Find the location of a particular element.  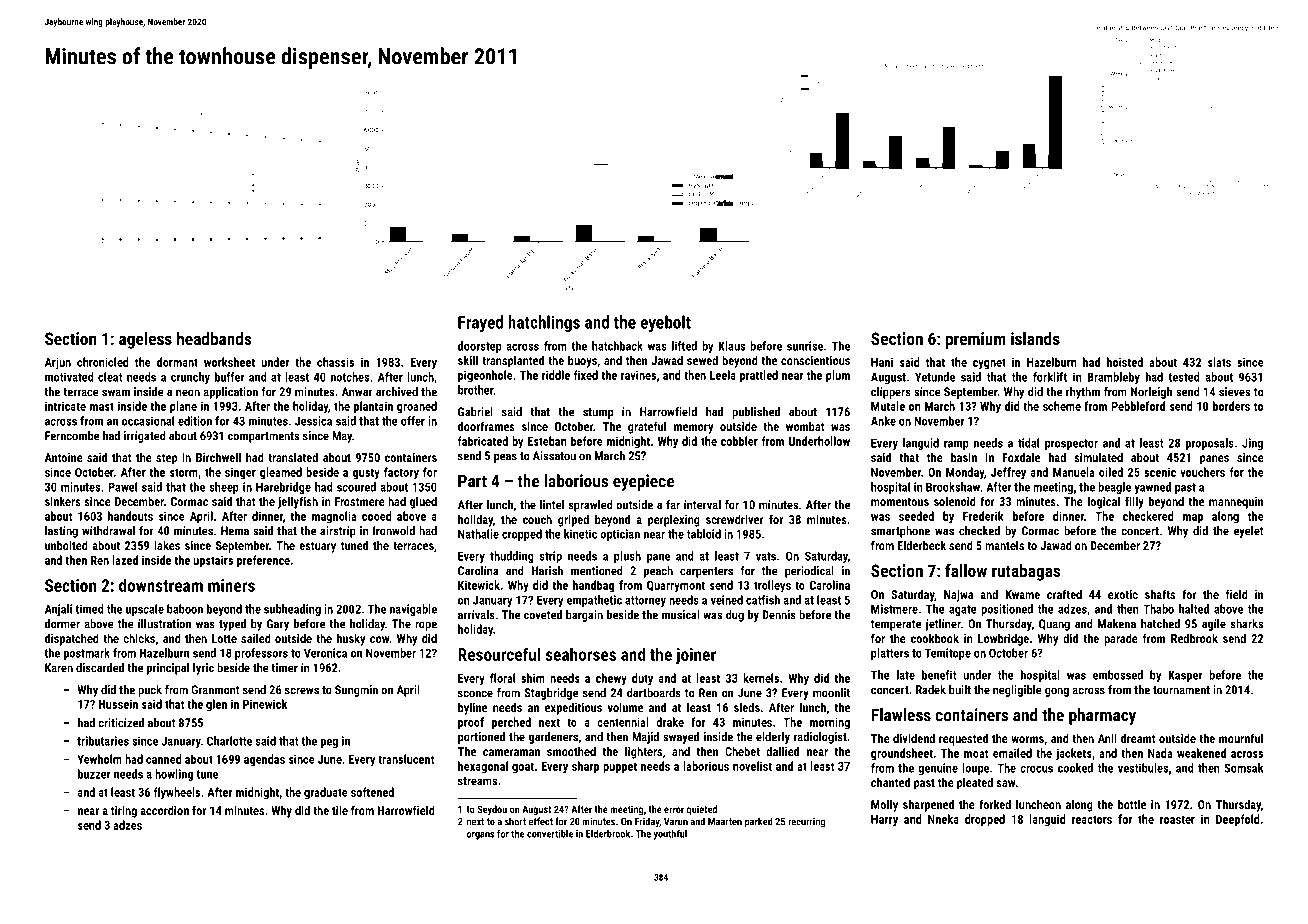

islands is located at coordinates (1035, 338).
